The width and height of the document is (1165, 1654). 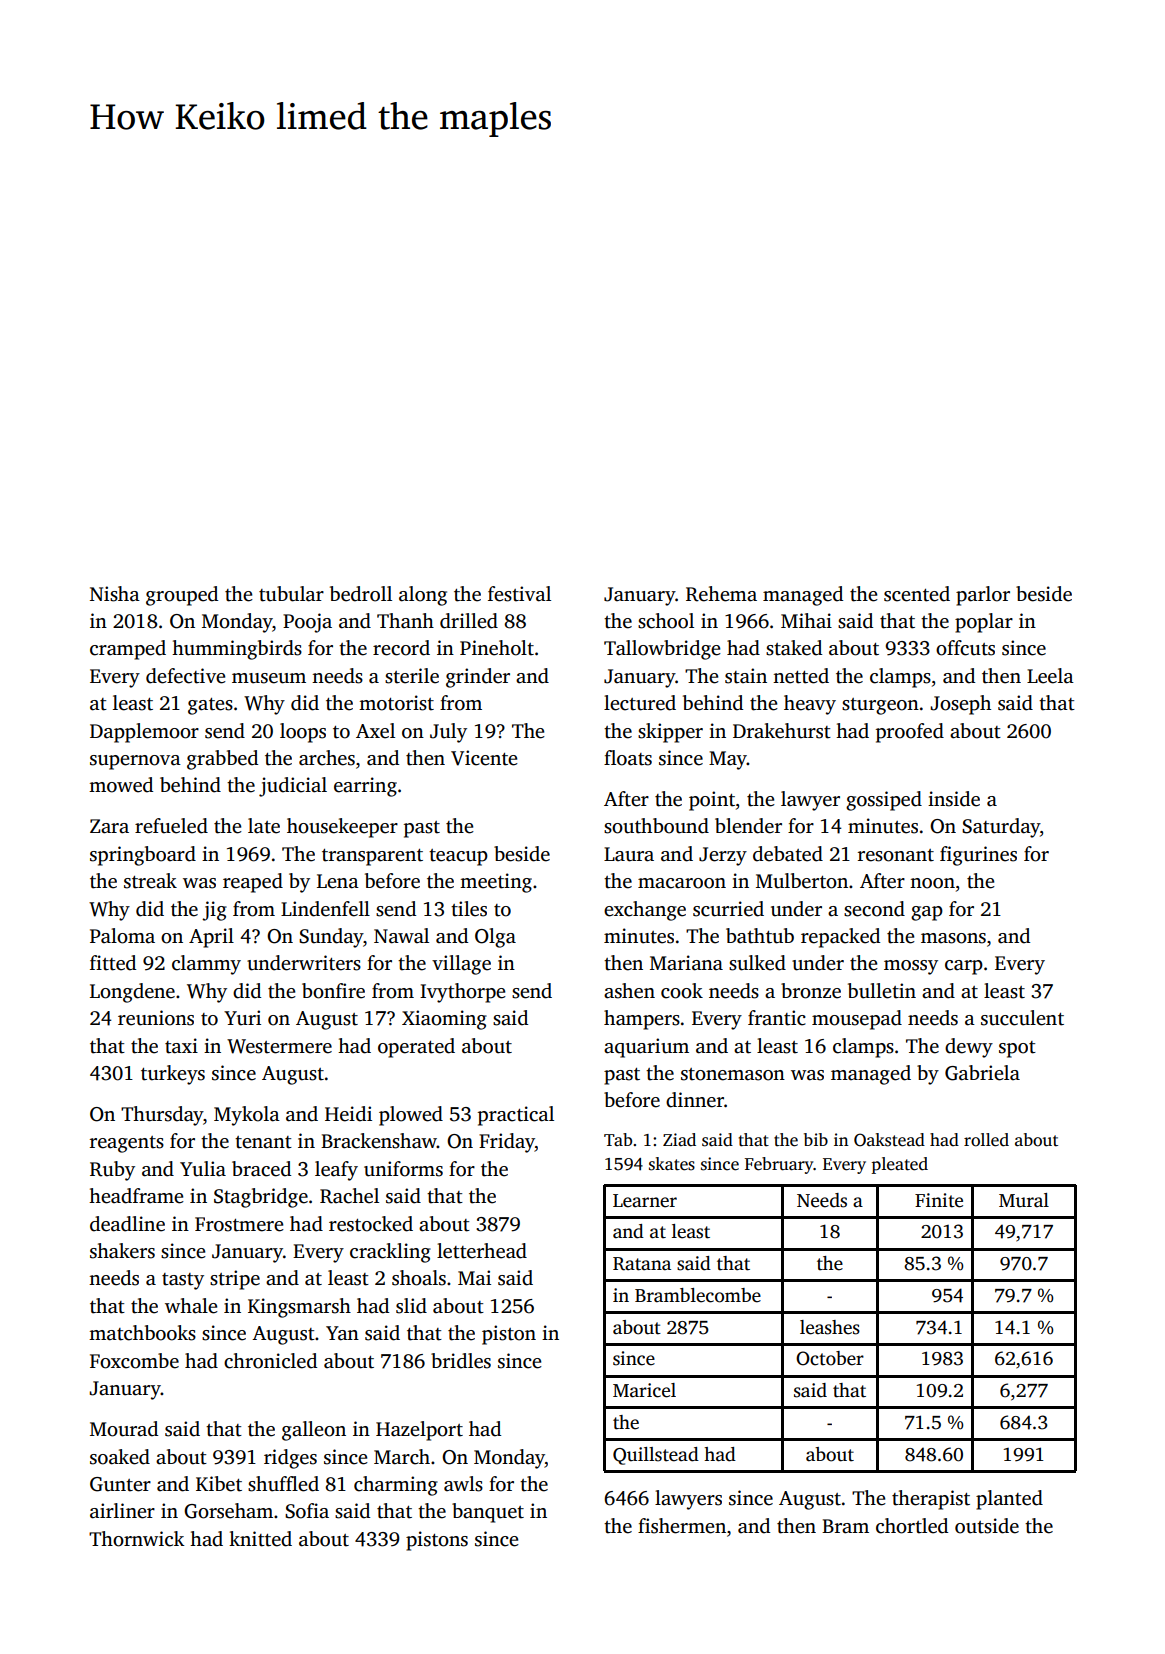 What do you see at coordinates (1050, 676) in the document?
I see `Leela` at bounding box center [1050, 676].
